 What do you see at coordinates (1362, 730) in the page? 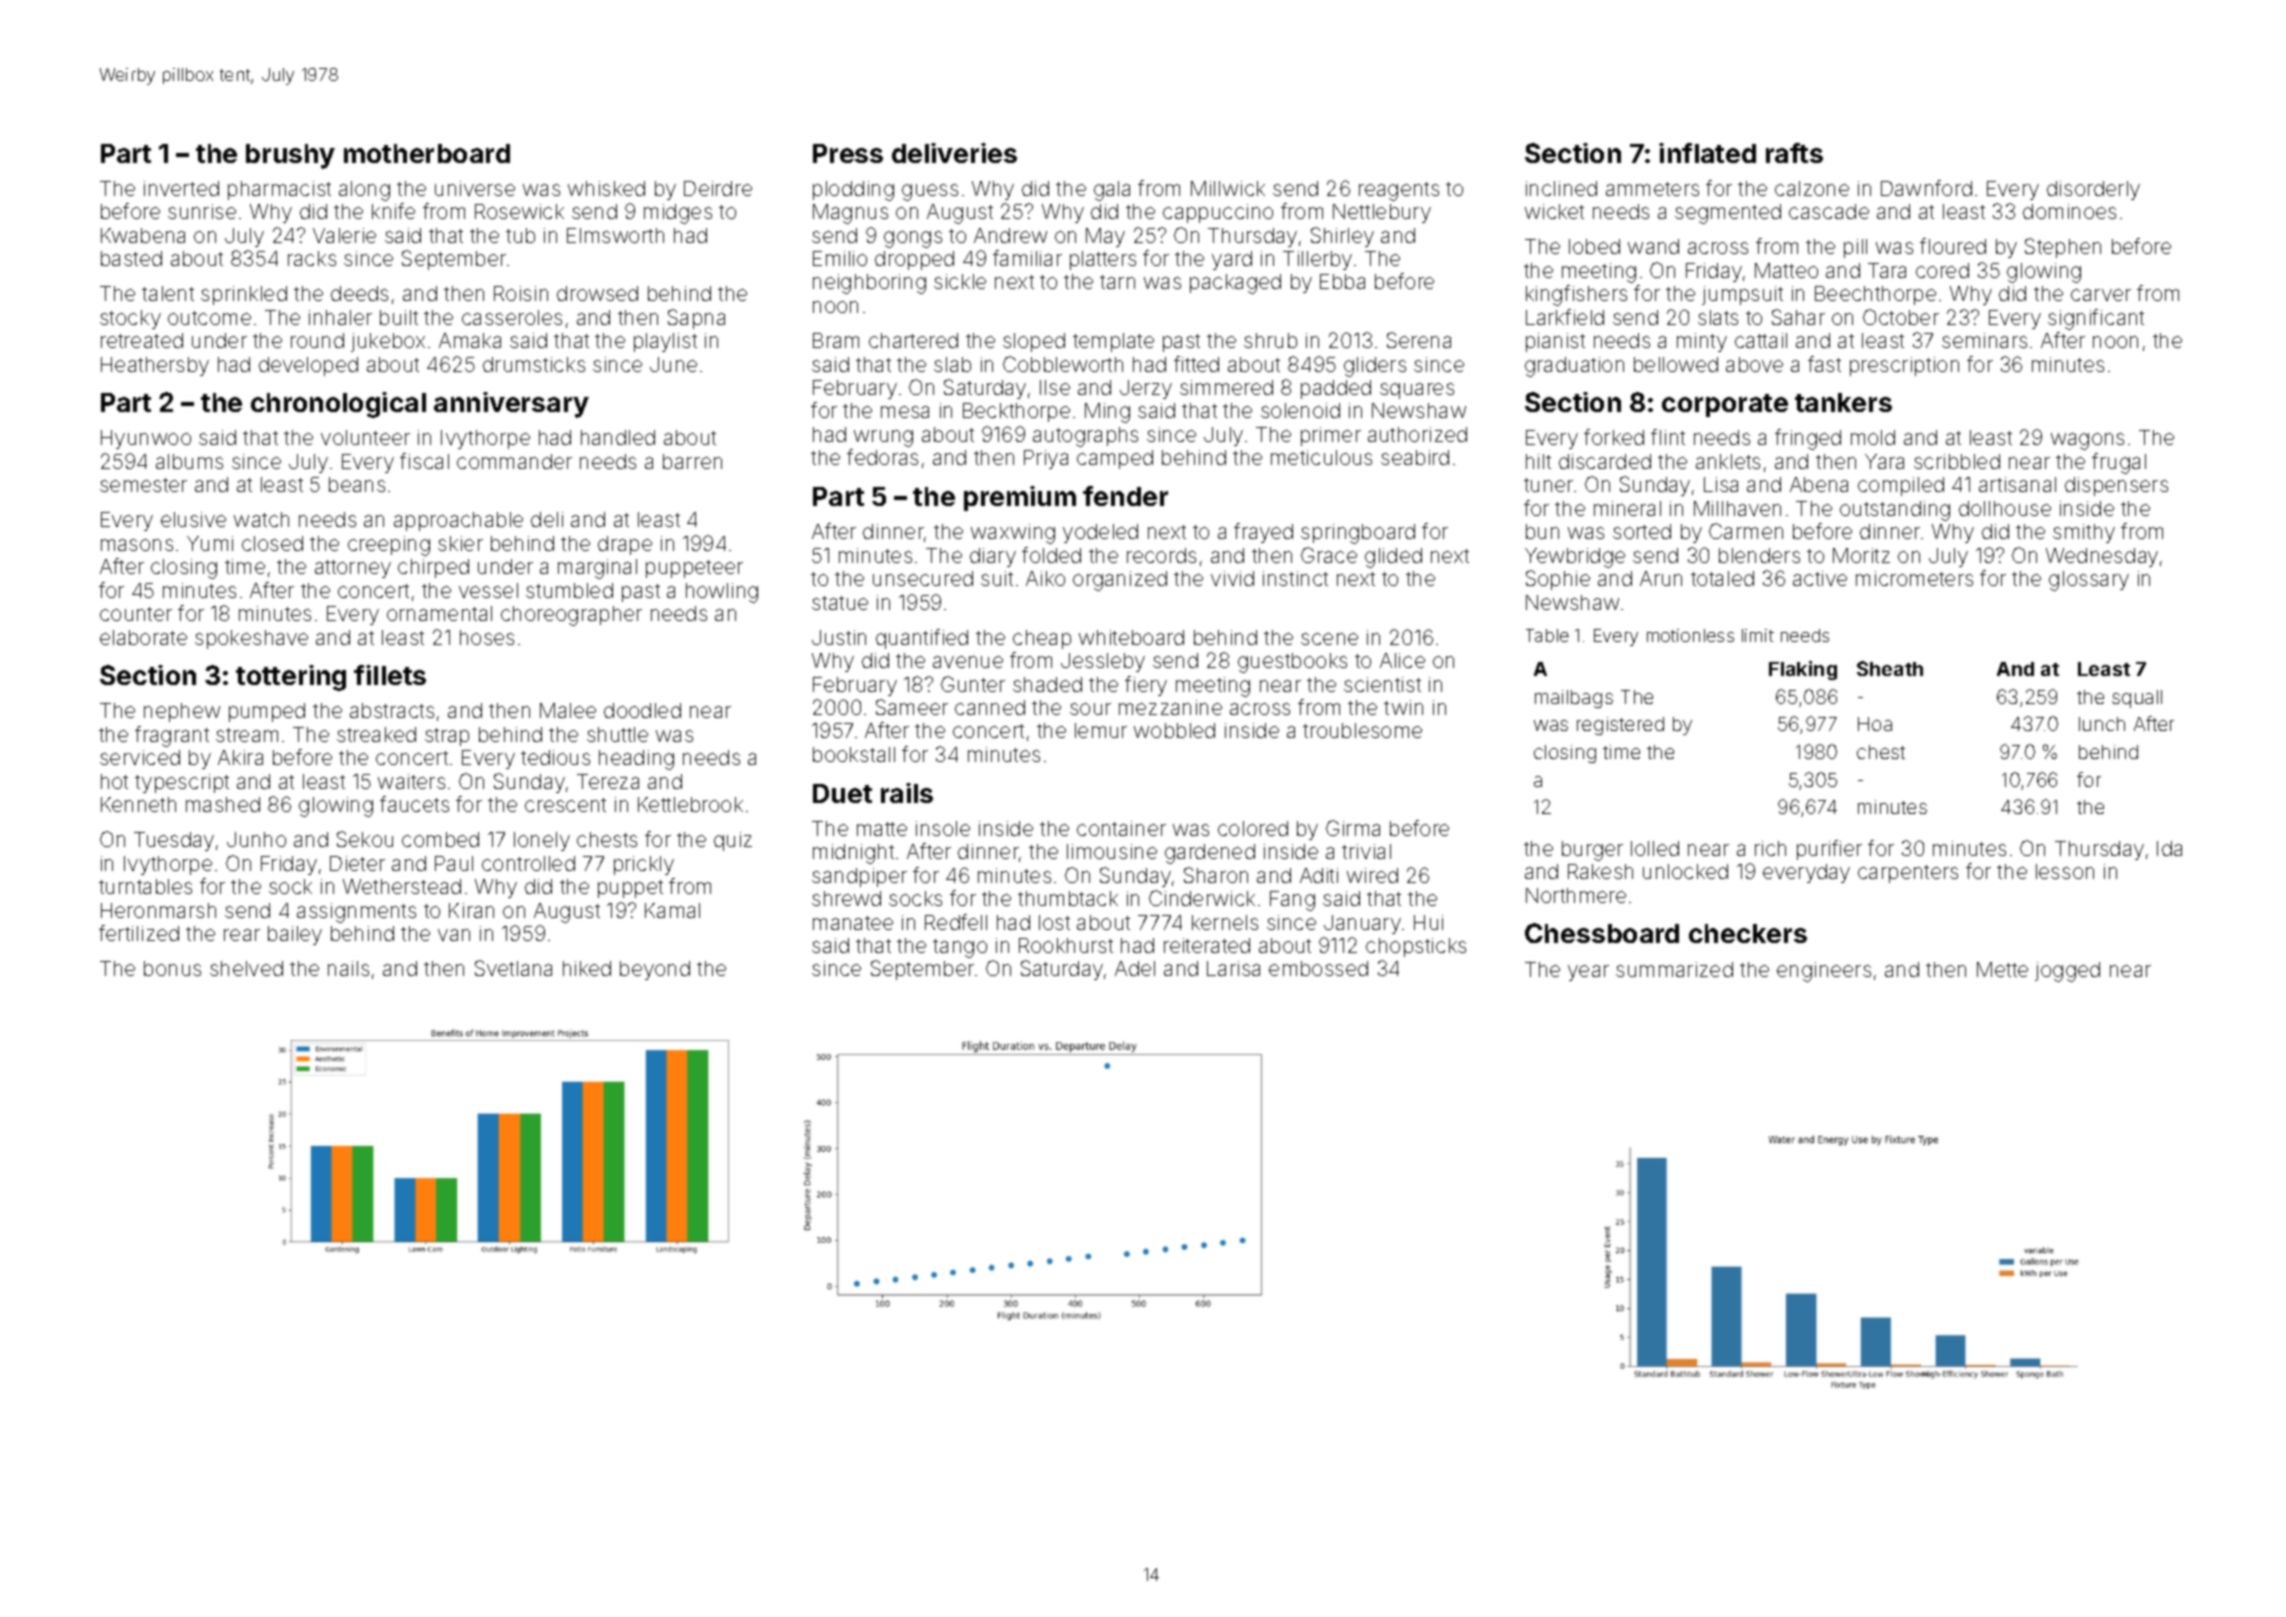
I see `troublesome` at bounding box center [1362, 730].
